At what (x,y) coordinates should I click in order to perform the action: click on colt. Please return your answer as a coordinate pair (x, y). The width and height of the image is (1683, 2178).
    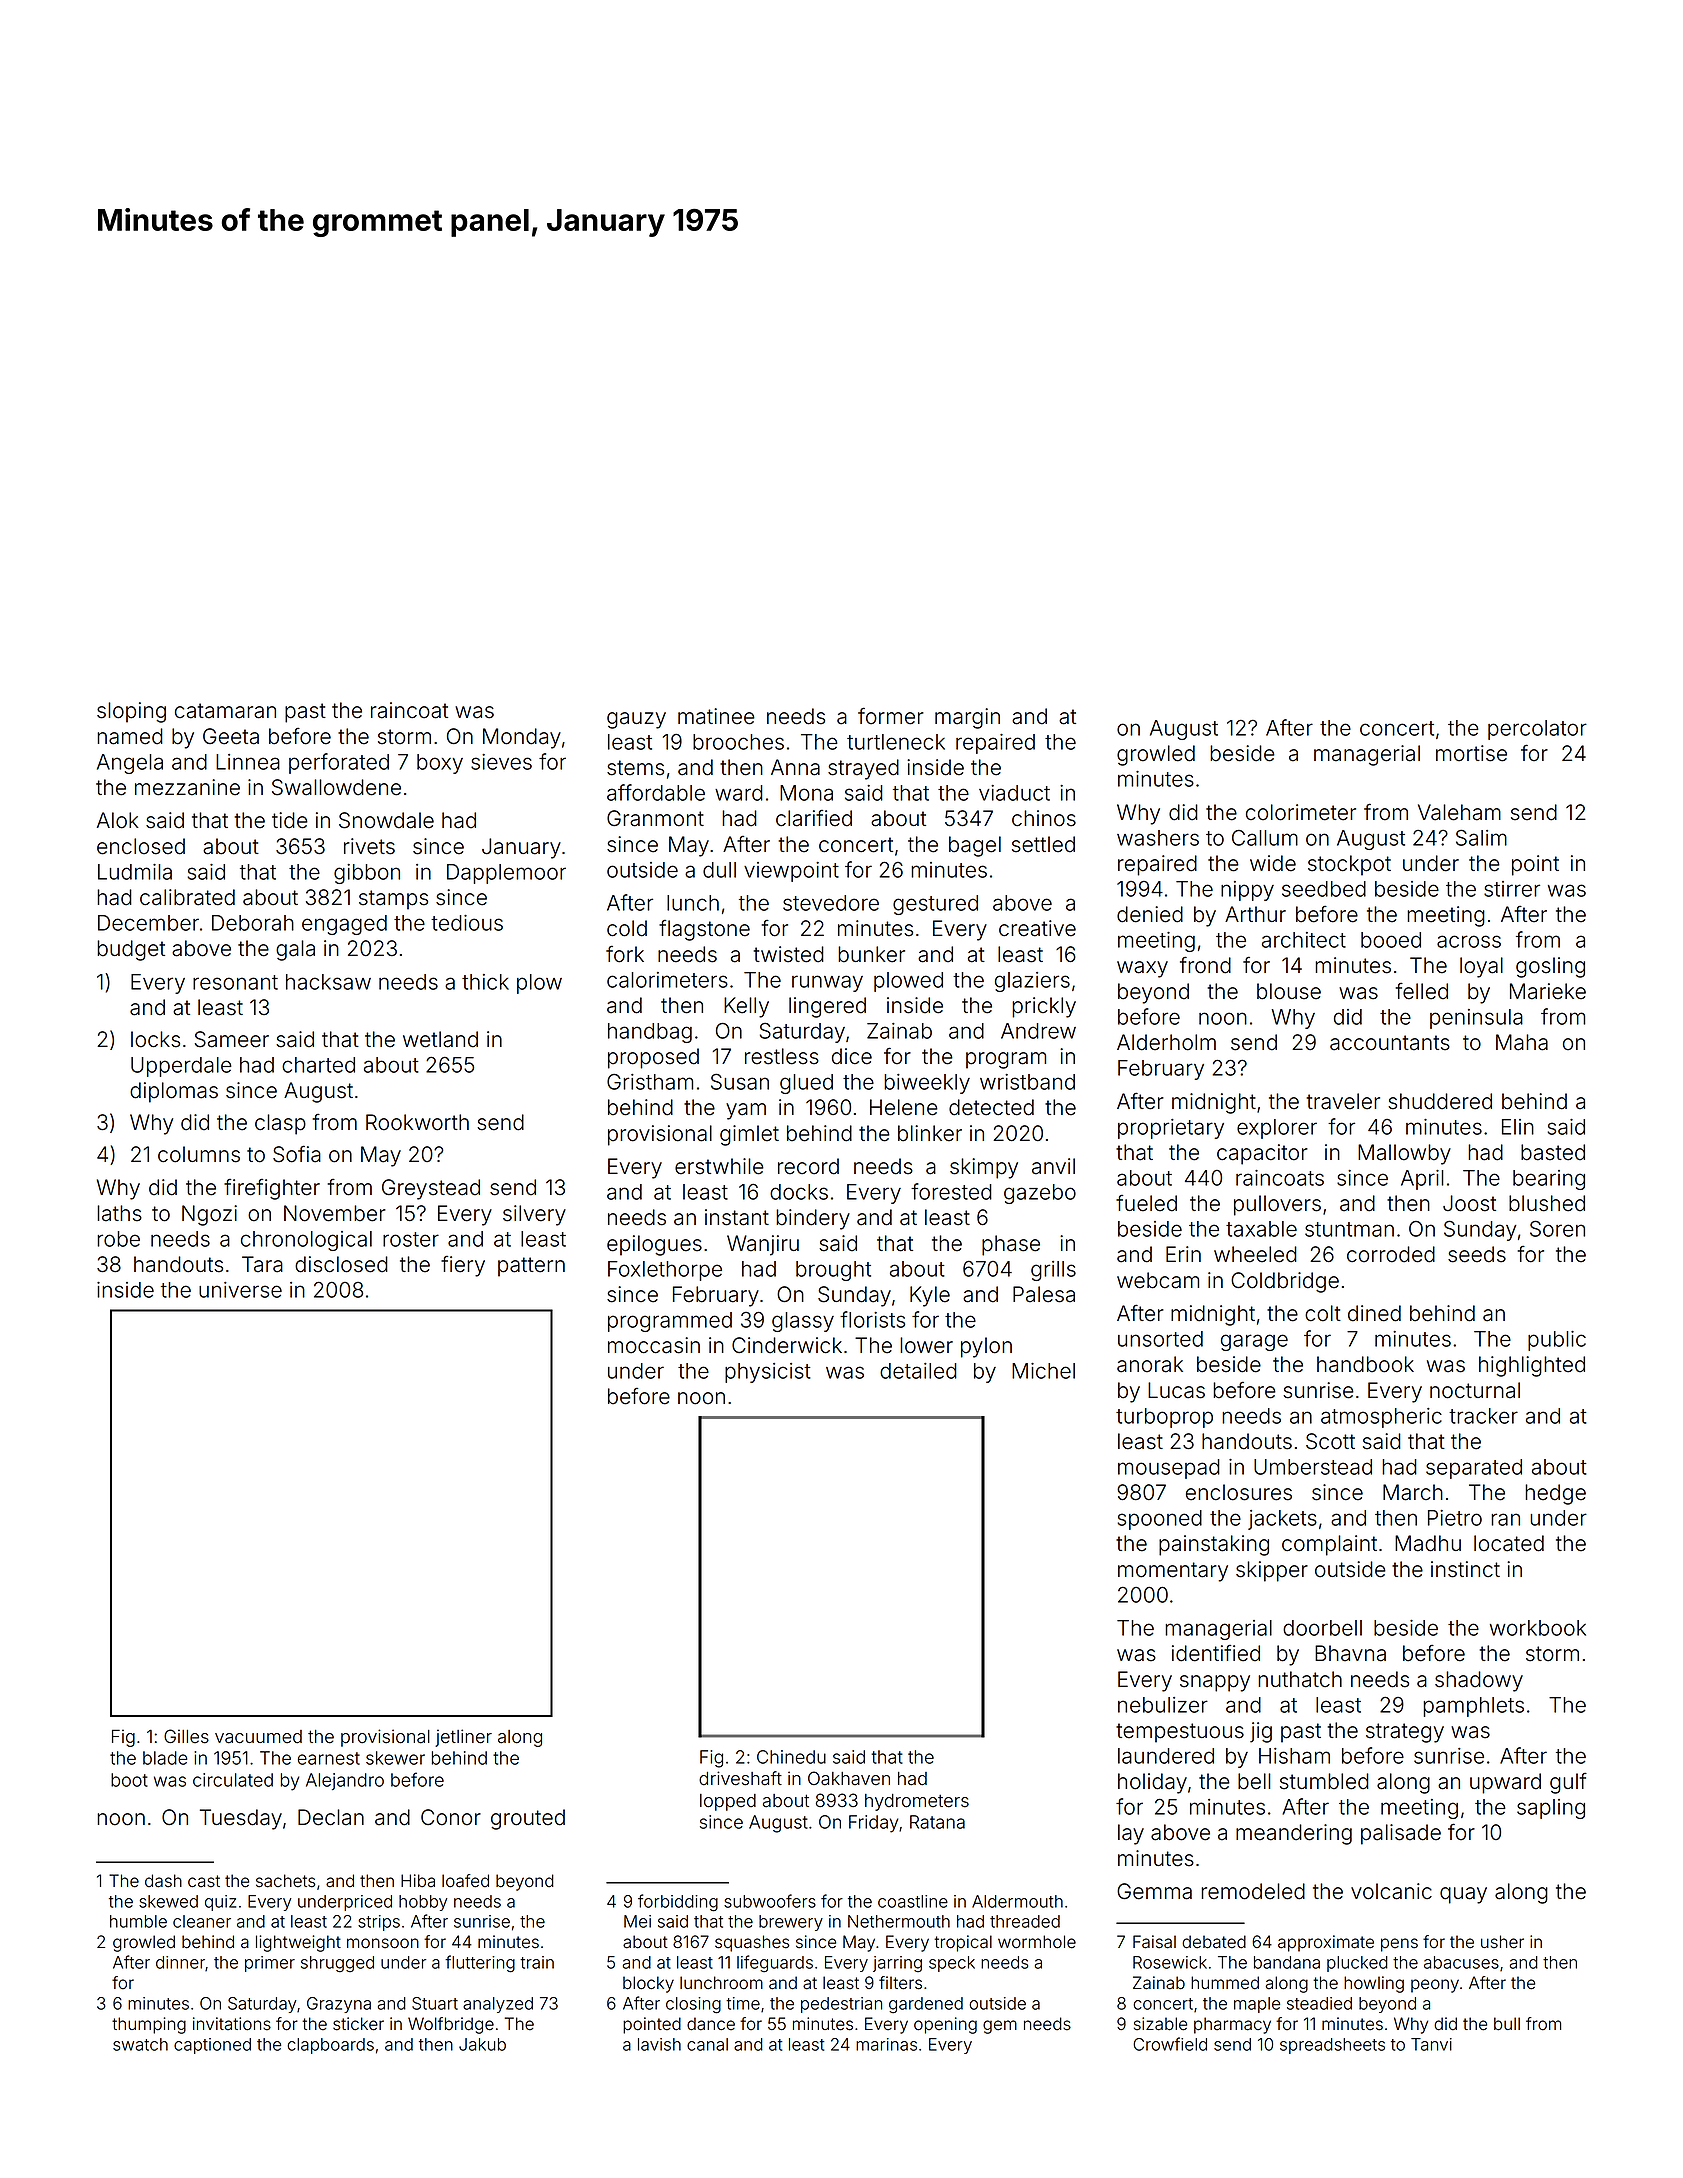
    Looking at the image, I should click on (1323, 1313).
